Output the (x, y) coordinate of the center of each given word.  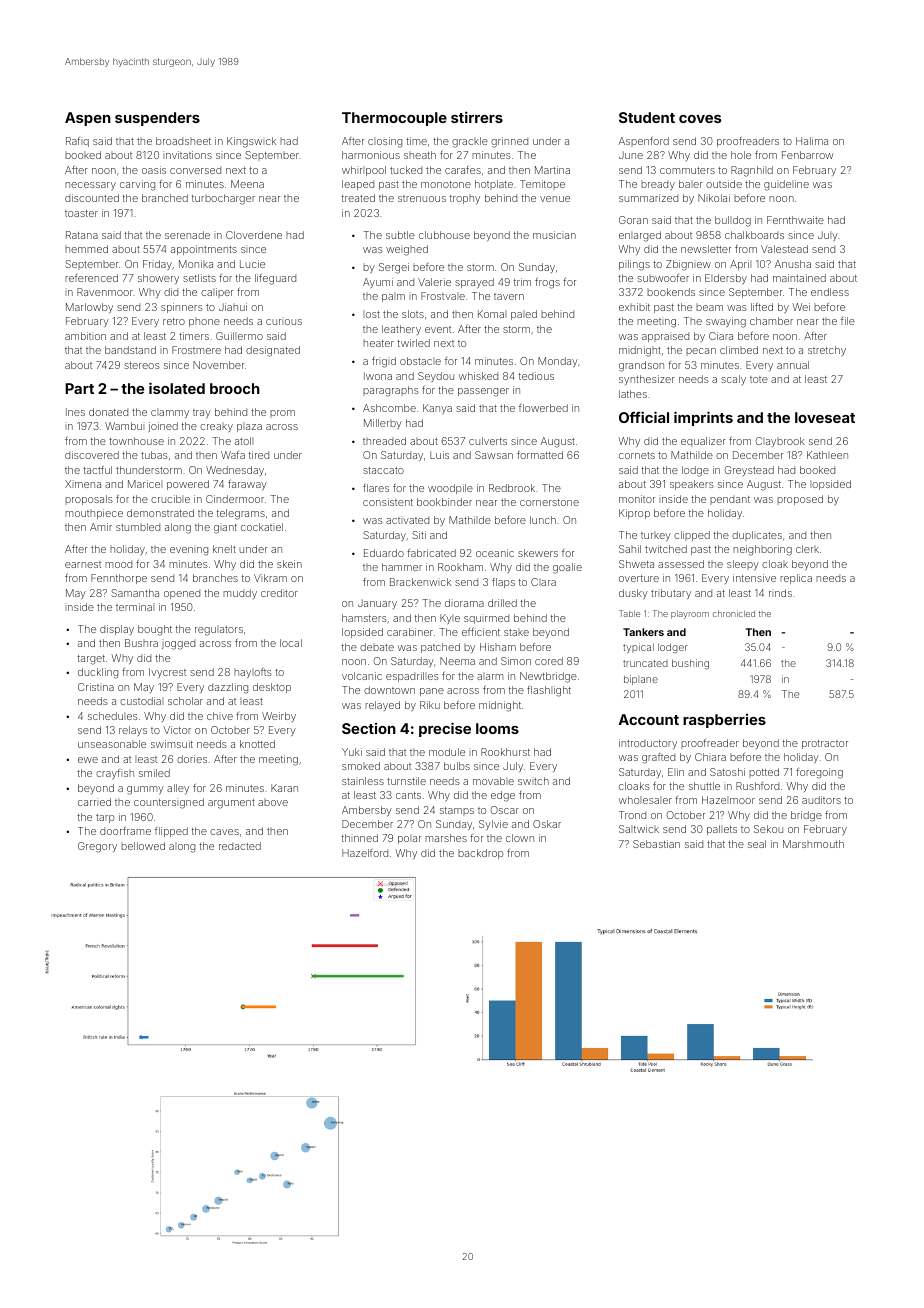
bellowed (143, 846)
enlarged (640, 236)
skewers (538, 553)
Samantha (135, 593)
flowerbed (543, 408)
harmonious (371, 155)
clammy (170, 413)
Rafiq (77, 142)
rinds (780, 593)
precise (445, 729)
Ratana (82, 235)
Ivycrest (167, 673)
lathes (633, 394)
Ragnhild (752, 171)
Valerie (434, 282)
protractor (825, 744)
